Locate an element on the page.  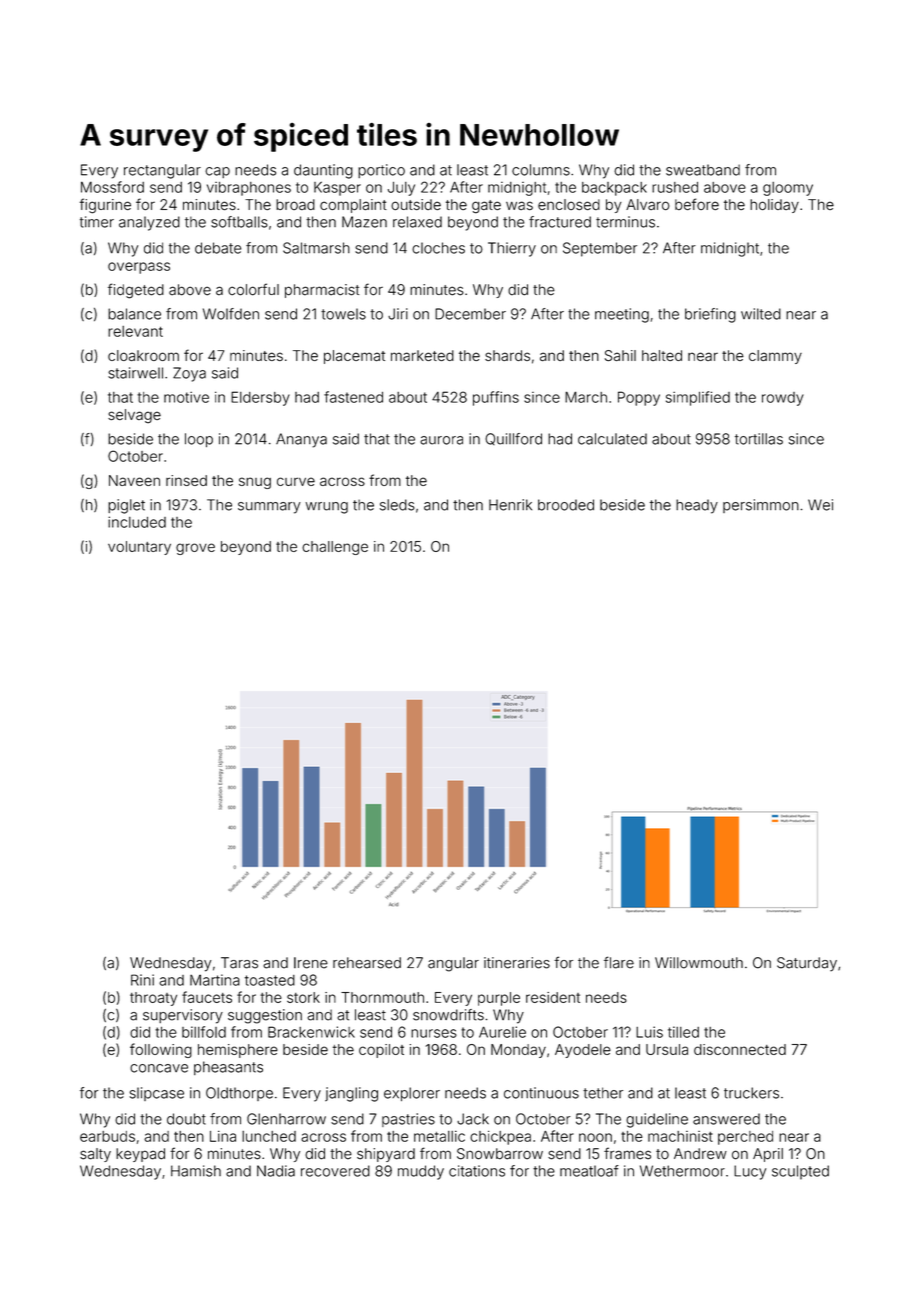
puffins is located at coordinates (496, 398).
